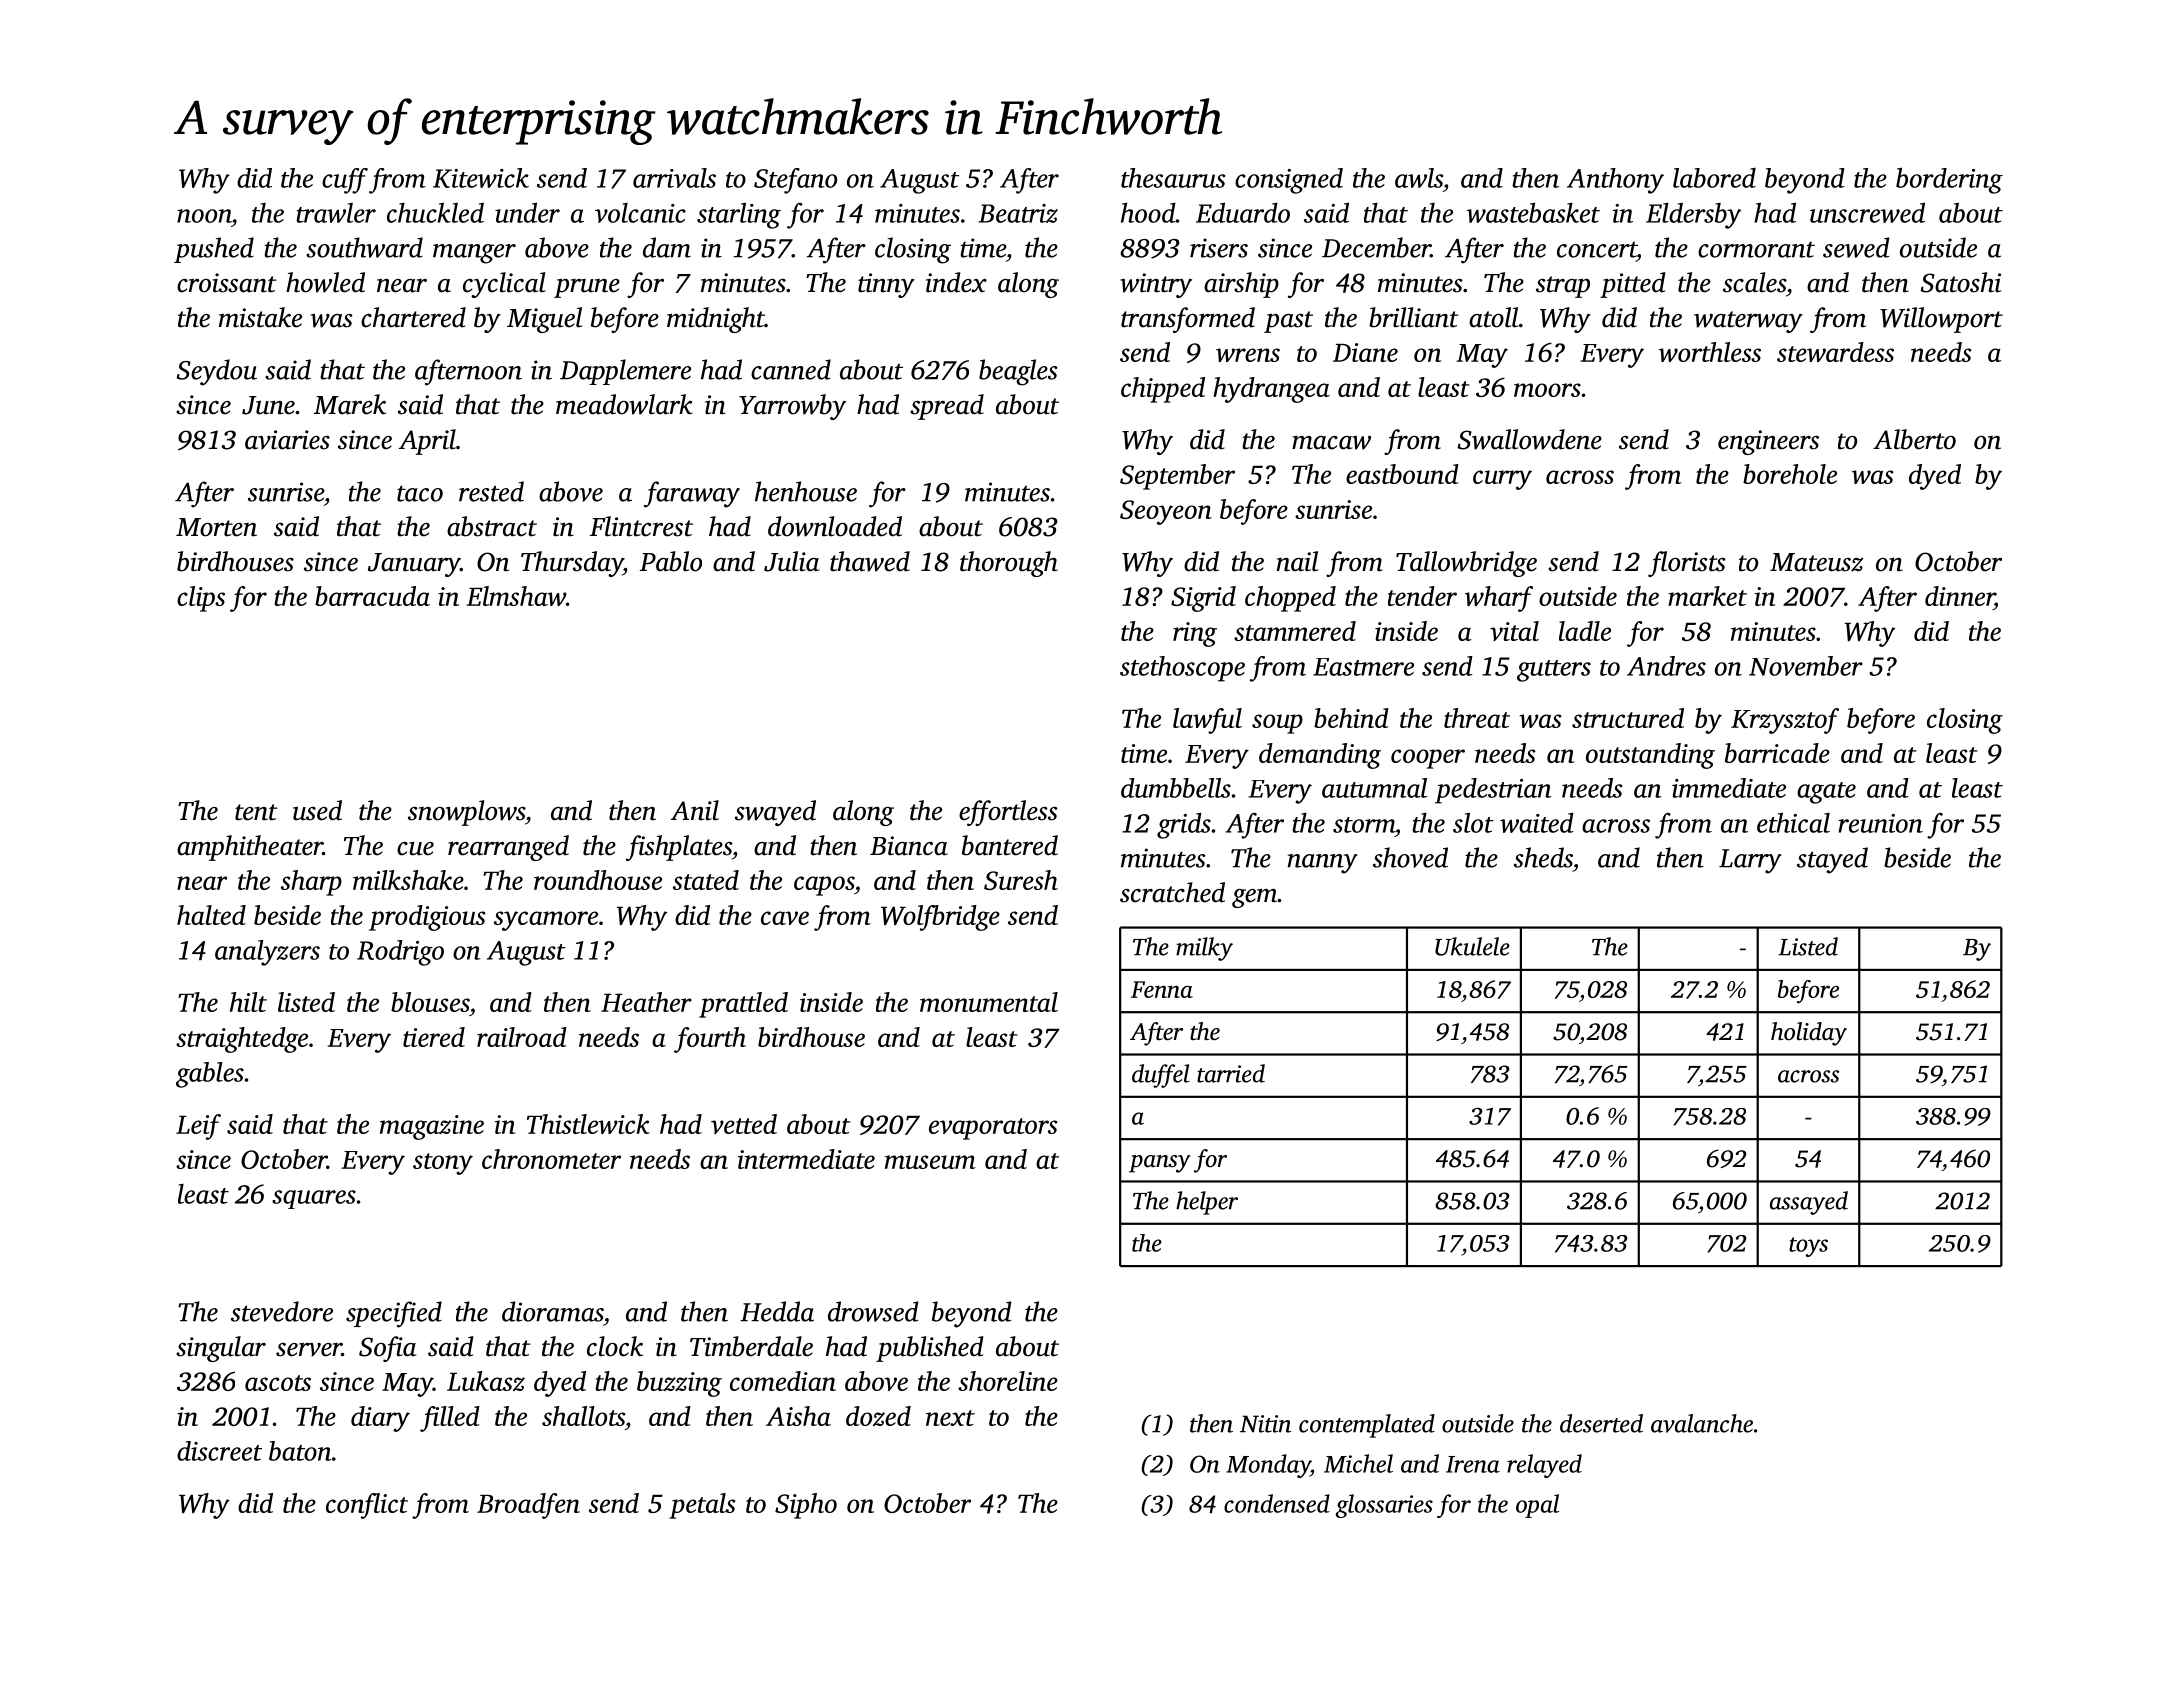 This document has height=1683, width=2178. Describe the element at coordinates (1628, 718) in the document. I see `structured` at that location.
